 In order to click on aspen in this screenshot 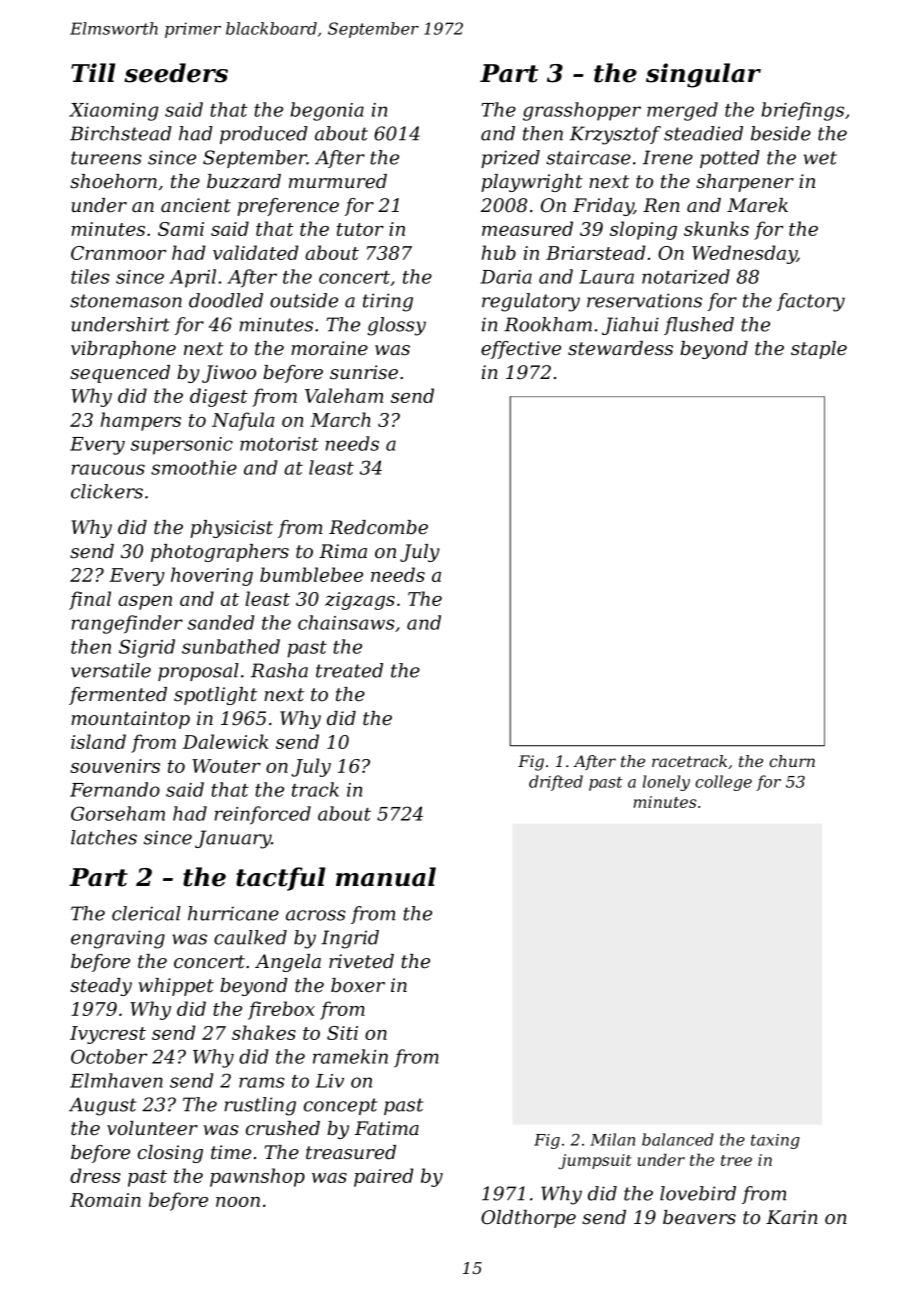, I will do `click(145, 603)`.
